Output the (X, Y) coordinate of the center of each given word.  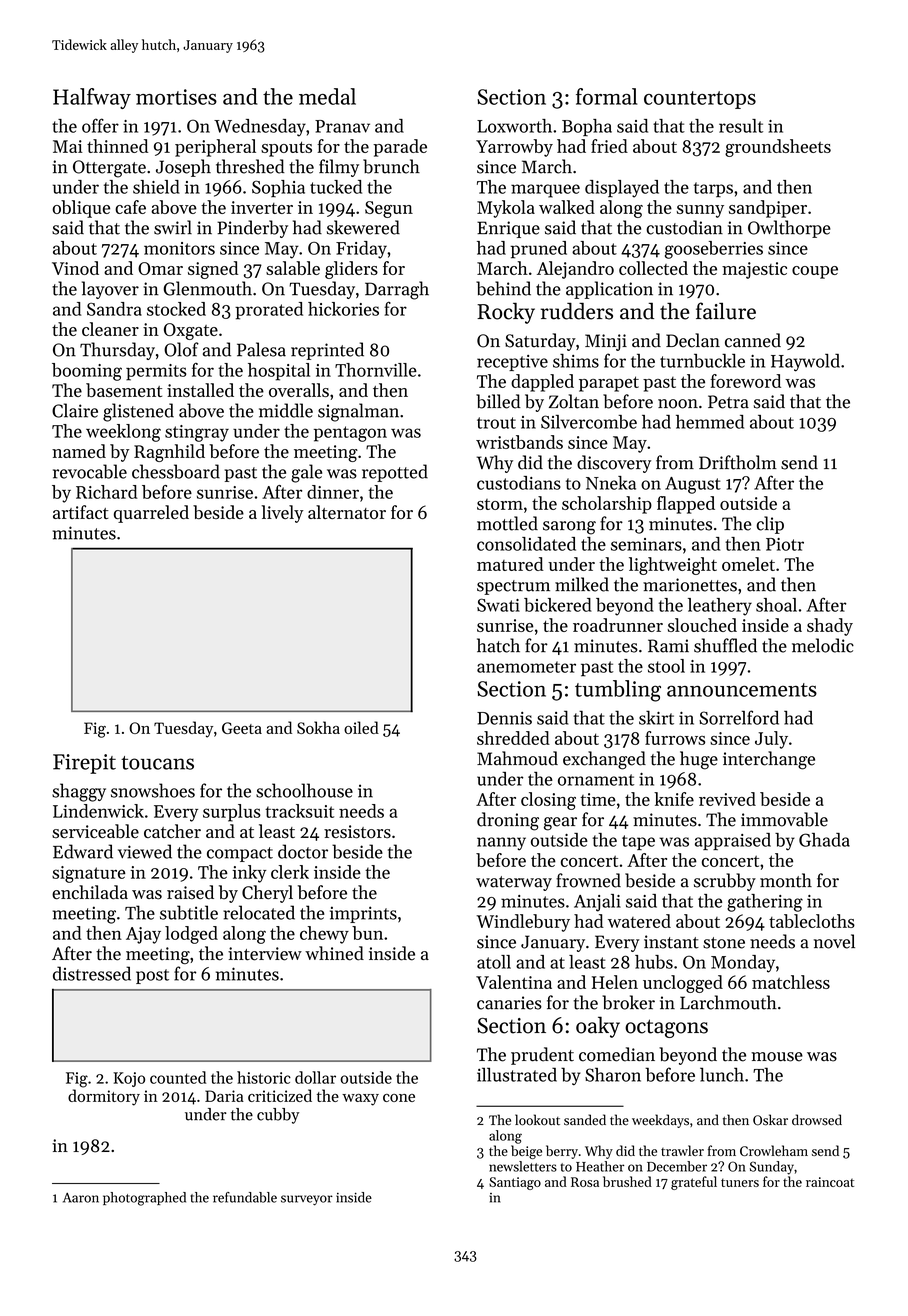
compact (240, 854)
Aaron (81, 1198)
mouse (777, 1057)
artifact (81, 512)
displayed (622, 189)
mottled (507, 523)
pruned (538, 250)
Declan (693, 340)
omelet (748, 564)
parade (400, 148)
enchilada (90, 892)
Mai (68, 146)
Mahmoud (517, 758)
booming (87, 372)
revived (727, 799)
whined (334, 953)
